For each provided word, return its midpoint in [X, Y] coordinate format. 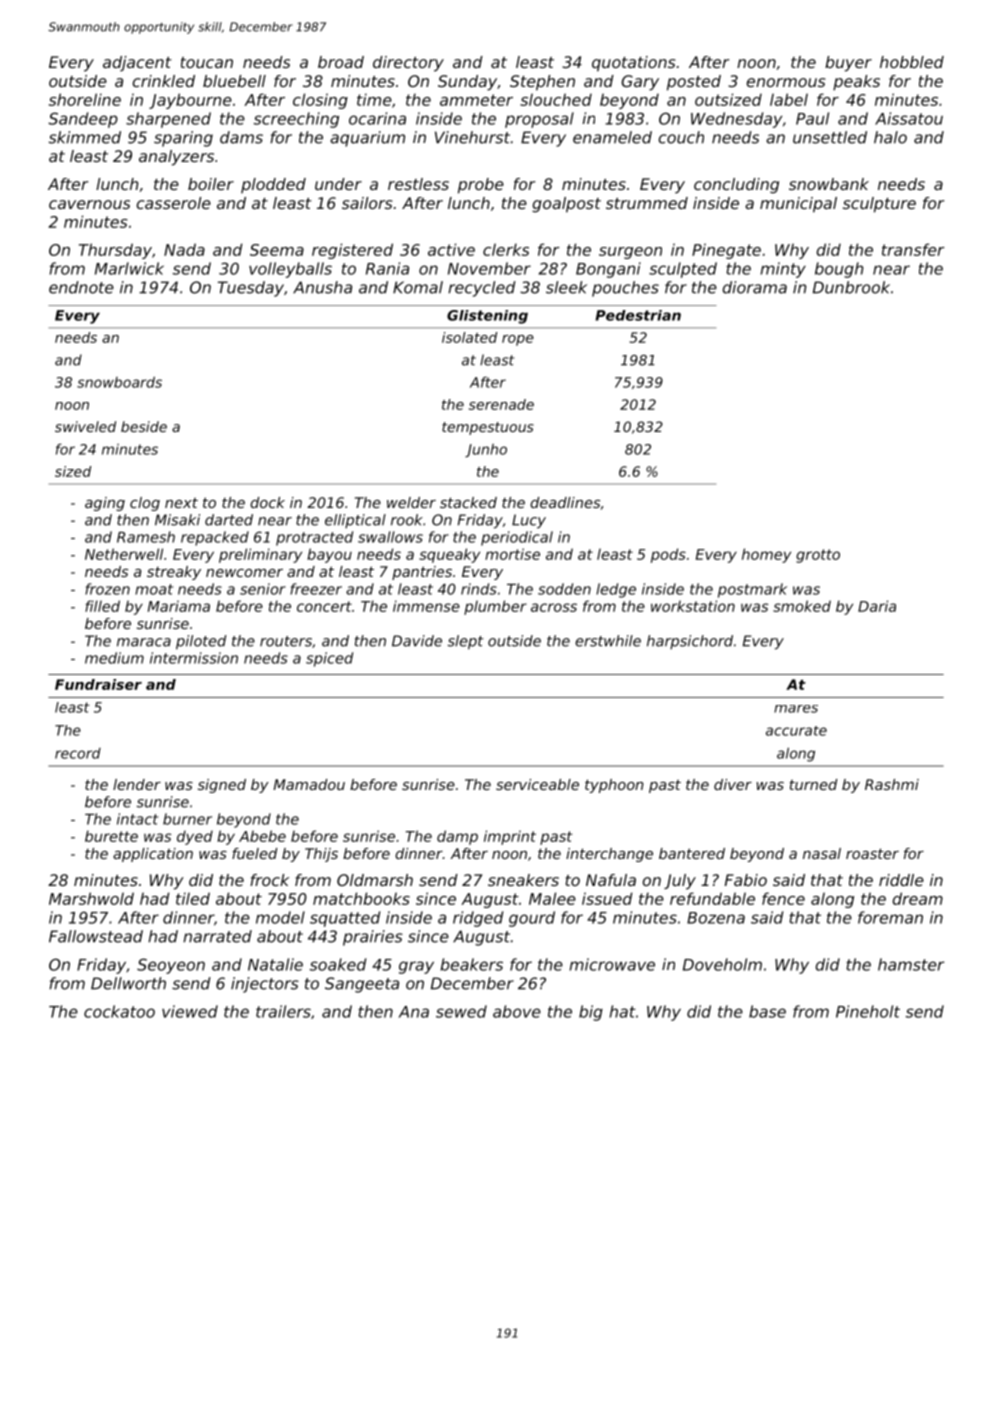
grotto [818, 556]
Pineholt [868, 1011]
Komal [418, 287]
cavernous [89, 204]
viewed [190, 1011]
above [517, 1011]
